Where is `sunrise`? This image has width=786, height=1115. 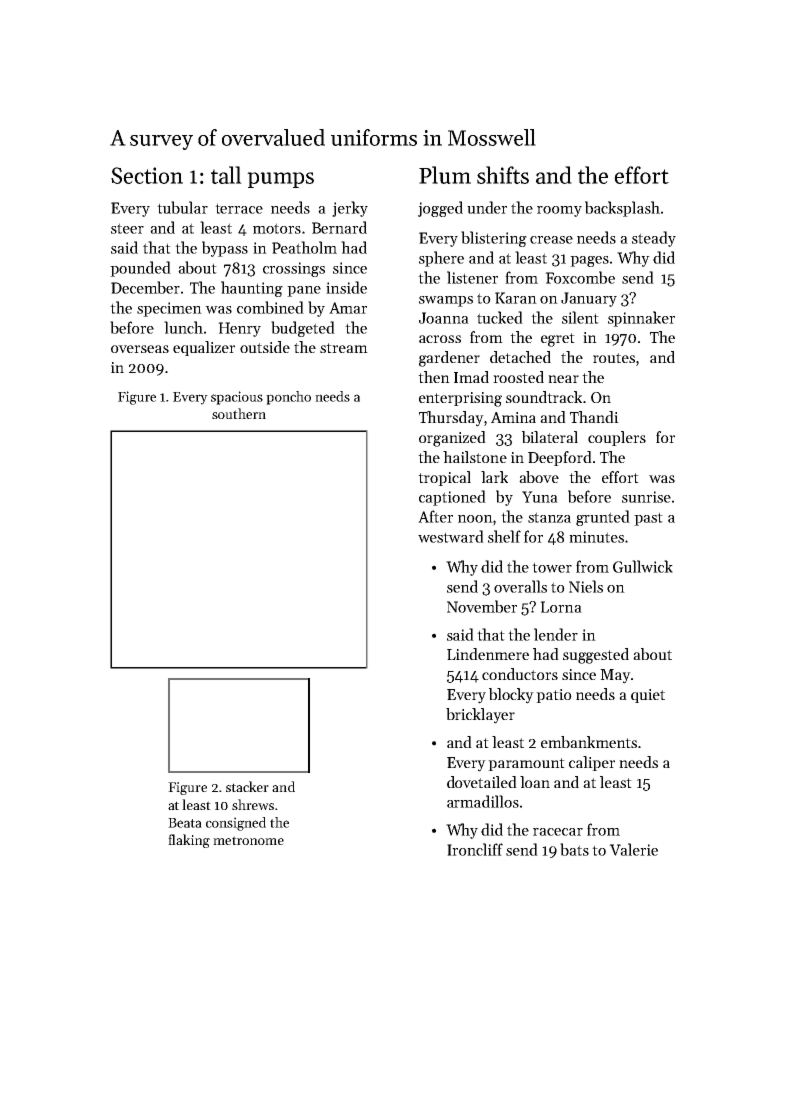
sunrise is located at coordinates (646, 497).
